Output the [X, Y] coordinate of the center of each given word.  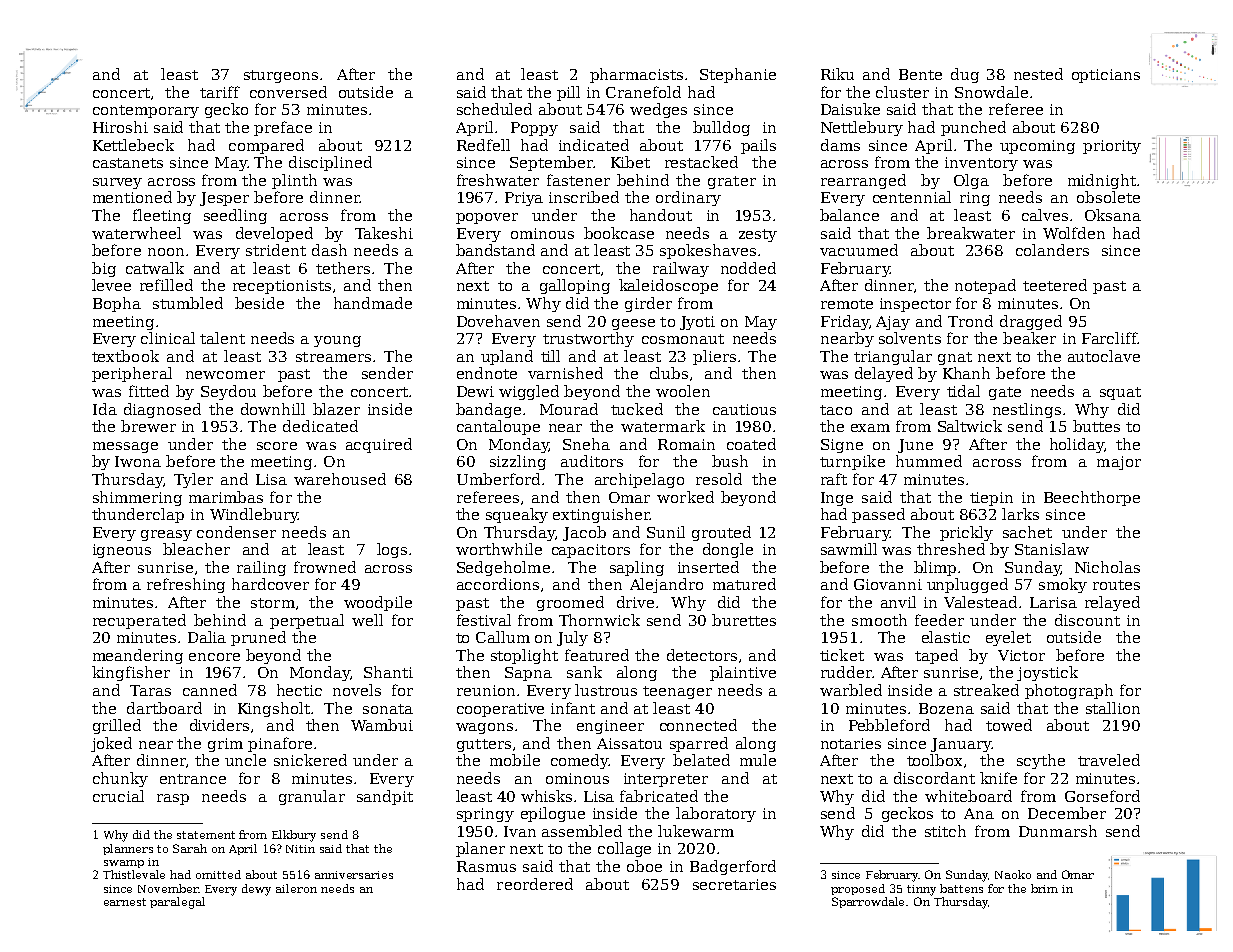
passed [878, 515]
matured [744, 584]
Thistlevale [134, 874]
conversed [288, 92]
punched [973, 128]
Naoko [1013, 874]
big [104, 269]
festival [484, 620]
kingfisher [131, 673]
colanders [1052, 250]
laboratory [716, 814]
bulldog [721, 128]
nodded [748, 268]
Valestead [980, 602]
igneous [122, 551]
